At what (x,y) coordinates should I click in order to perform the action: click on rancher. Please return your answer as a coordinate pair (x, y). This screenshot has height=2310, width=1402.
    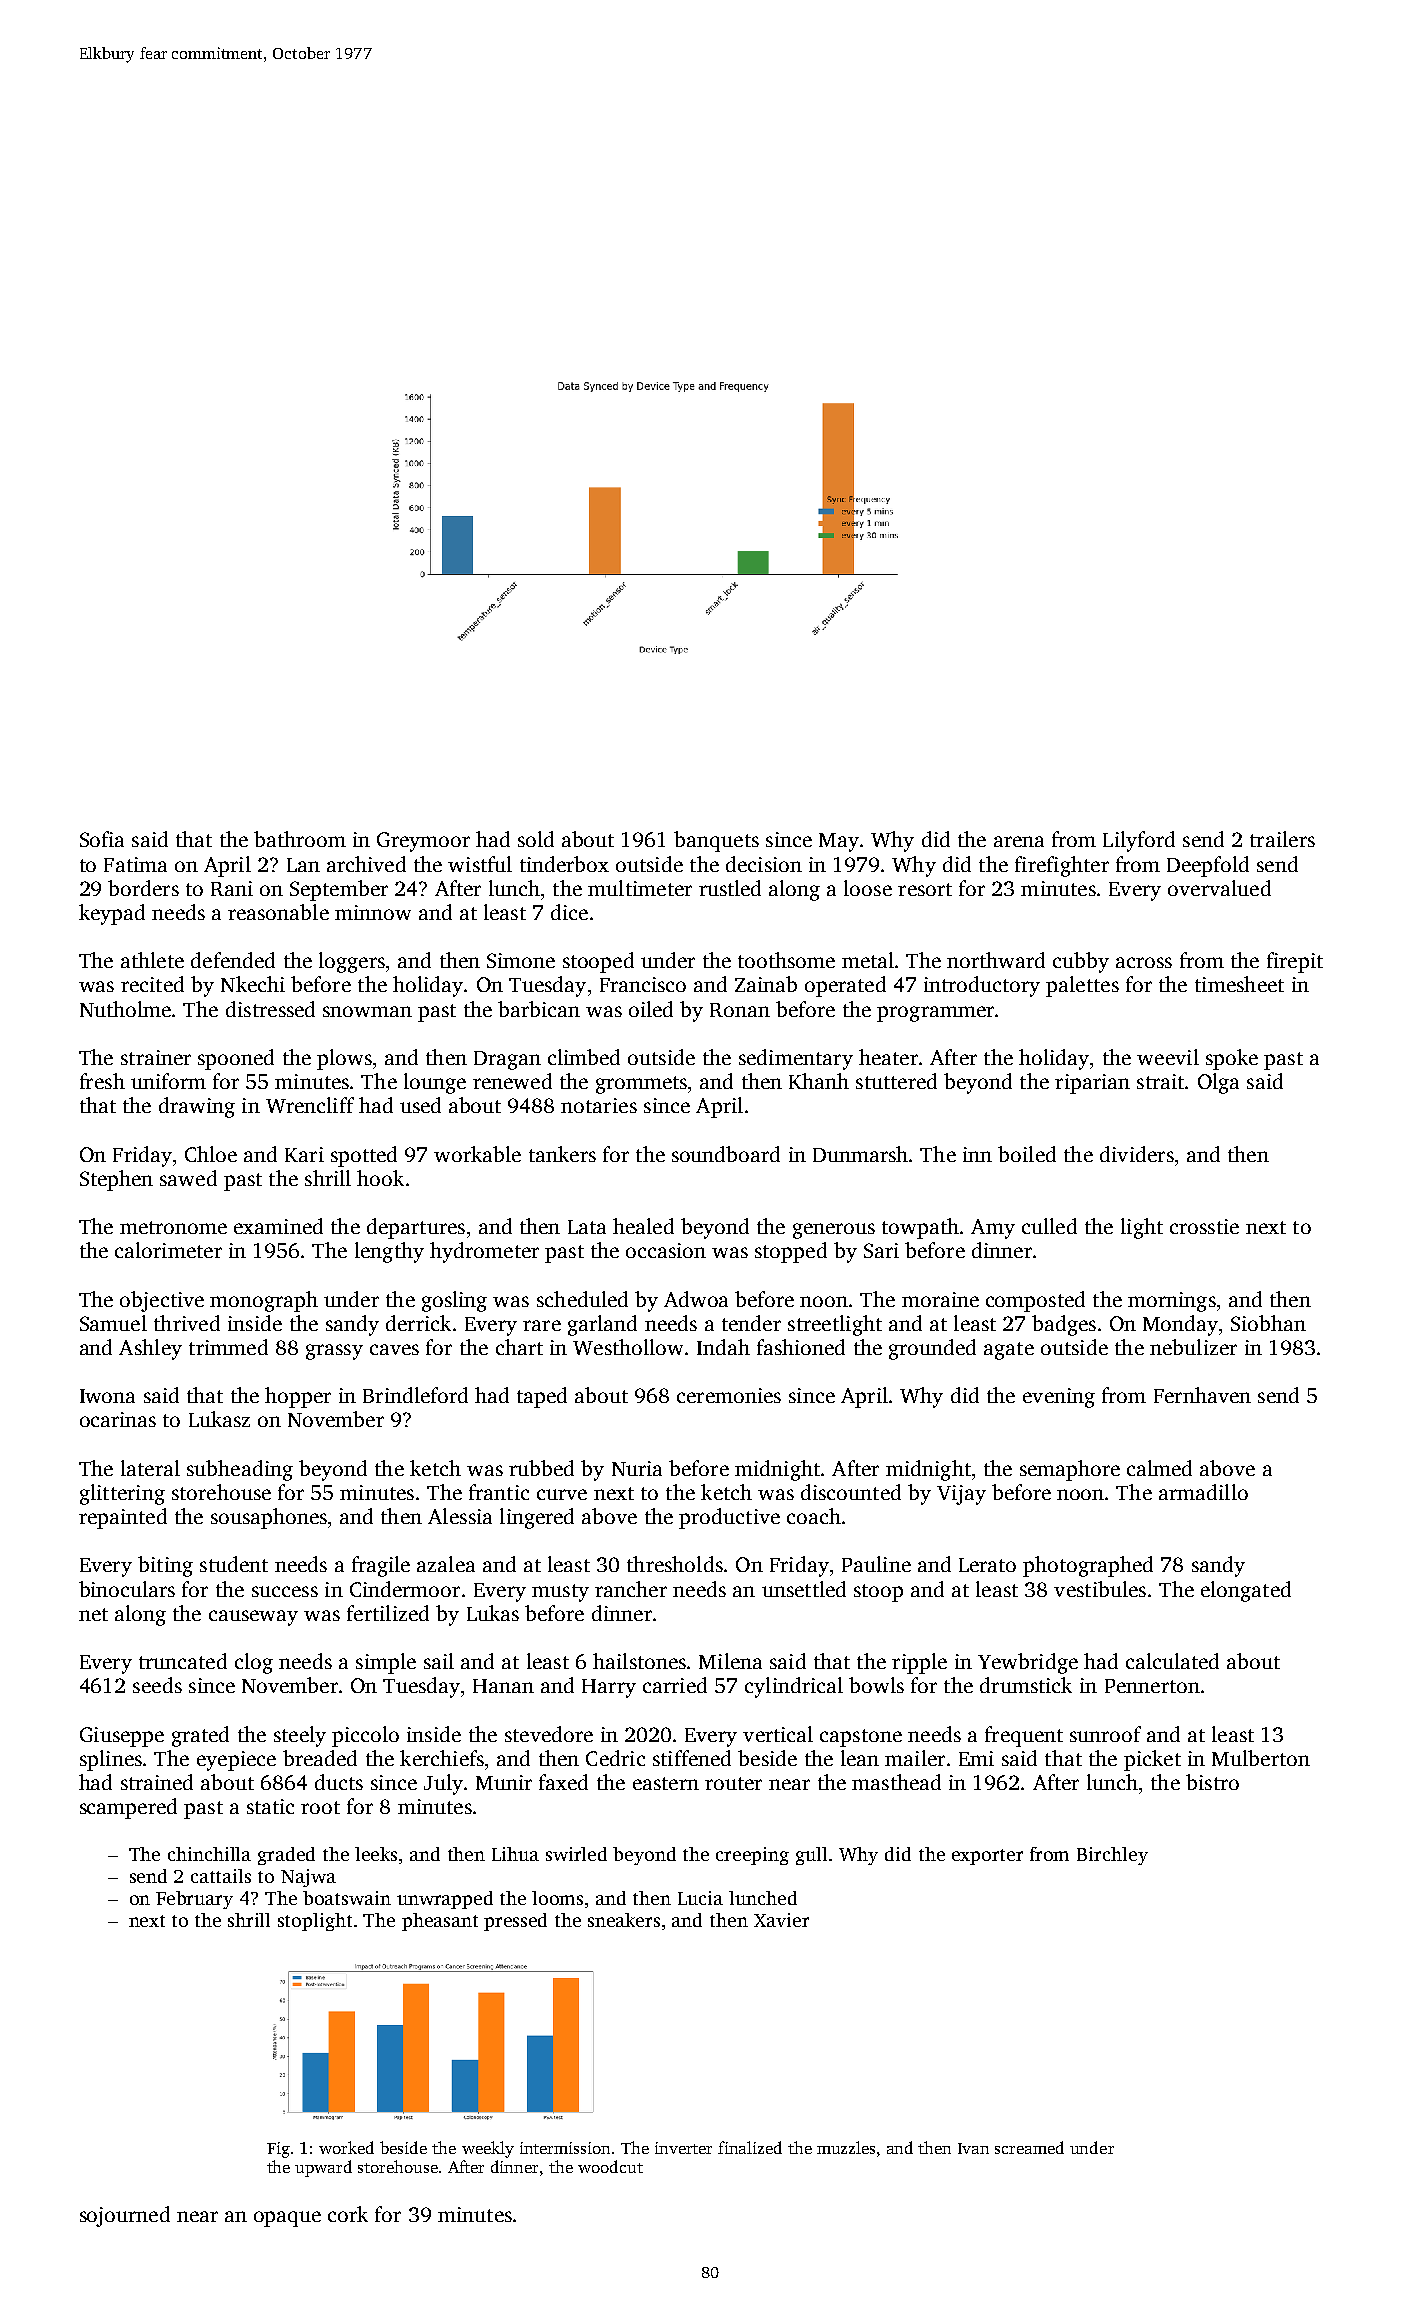
    Looking at the image, I should click on (631, 1589).
